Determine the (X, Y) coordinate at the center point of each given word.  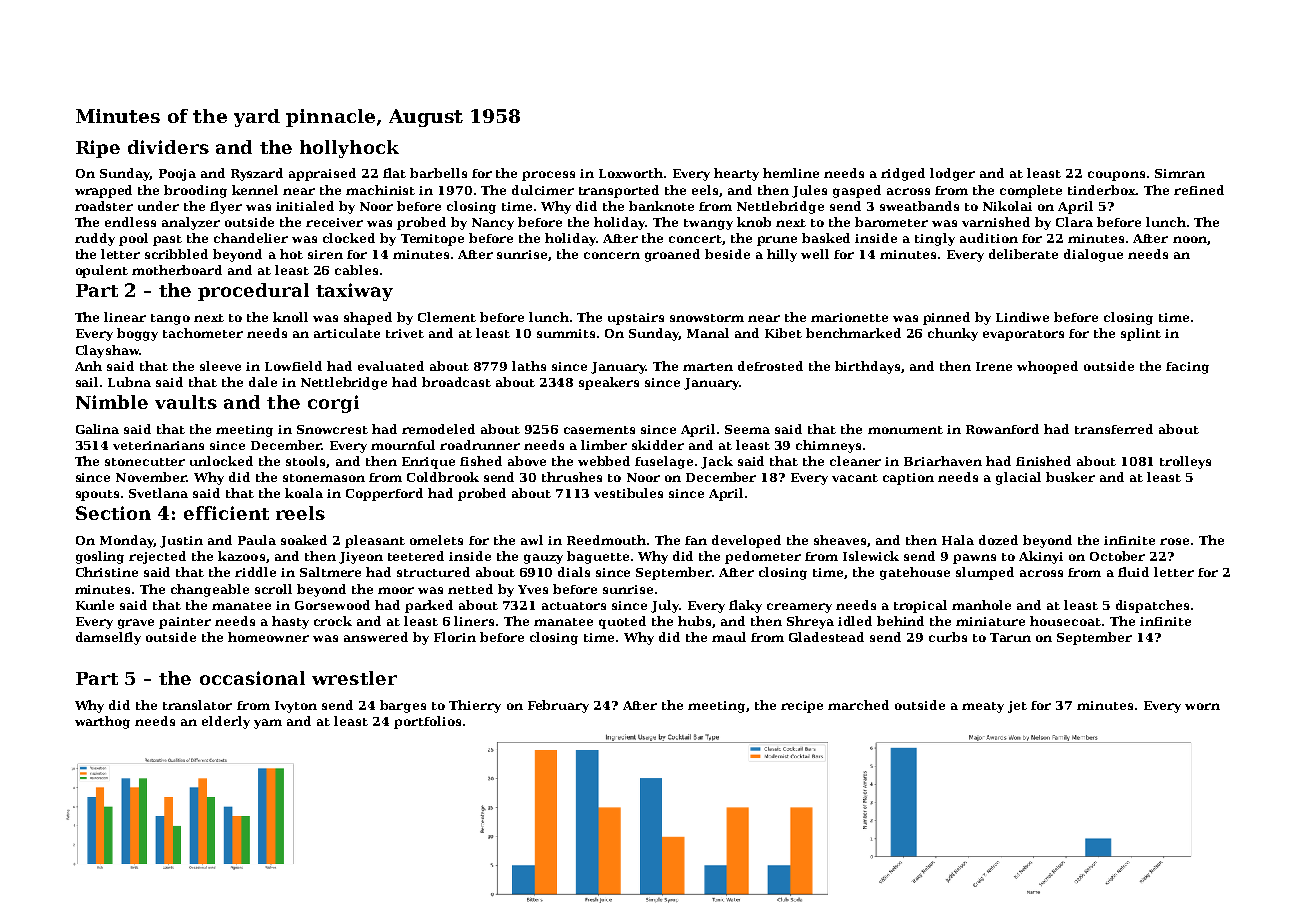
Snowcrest (332, 429)
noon (1190, 239)
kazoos (241, 556)
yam (268, 724)
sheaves (840, 540)
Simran (1180, 173)
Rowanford (1002, 429)
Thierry (475, 706)
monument (905, 430)
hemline (791, 173)
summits (566, 333)
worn (1202, 706)
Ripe (98, 149)
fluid (1133, 572)
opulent (102, 271)
